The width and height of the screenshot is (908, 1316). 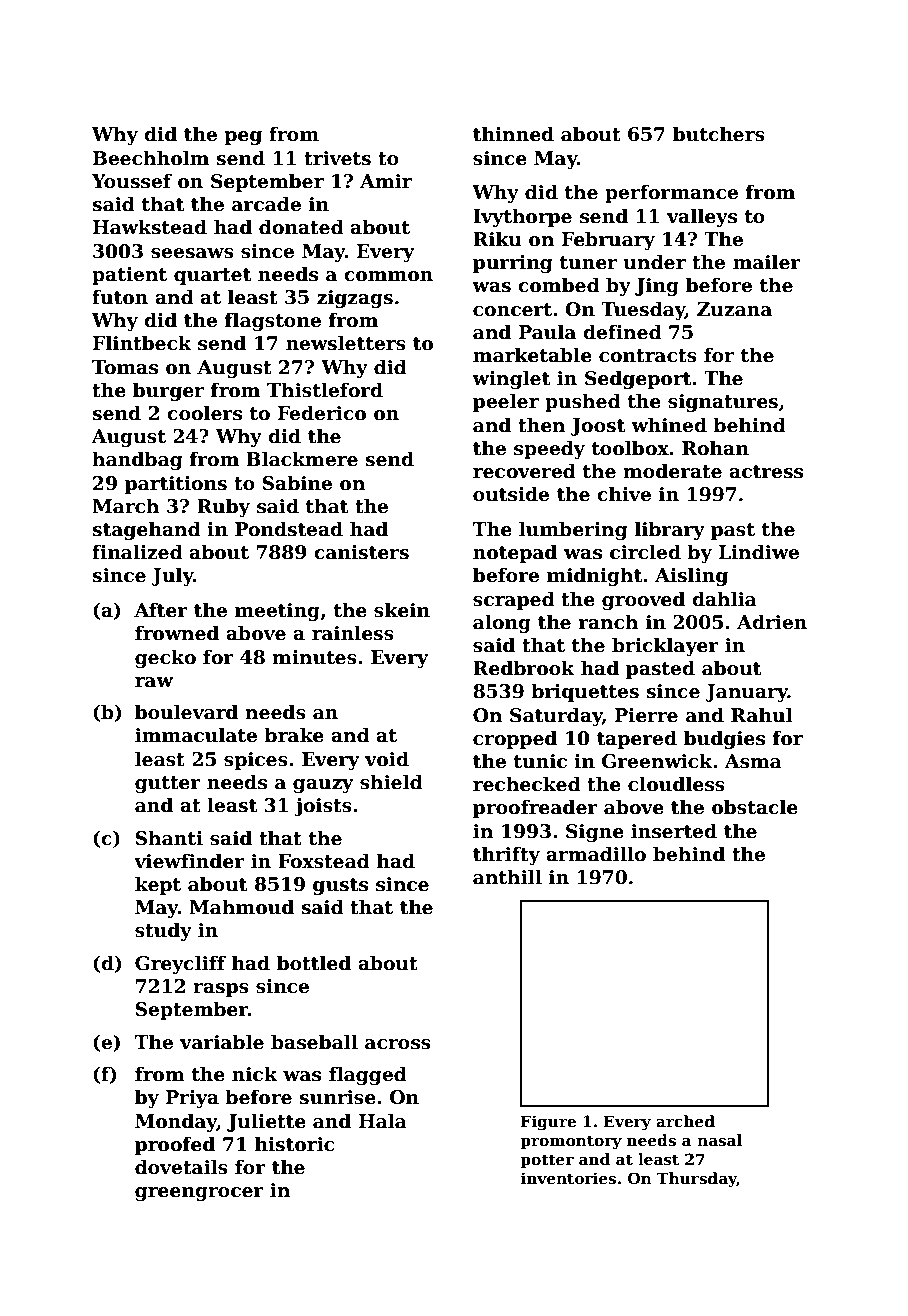 What do you see at coordinates (301, 227) in the screenshot?
I see `donated` at bounding box center [301, 227].
